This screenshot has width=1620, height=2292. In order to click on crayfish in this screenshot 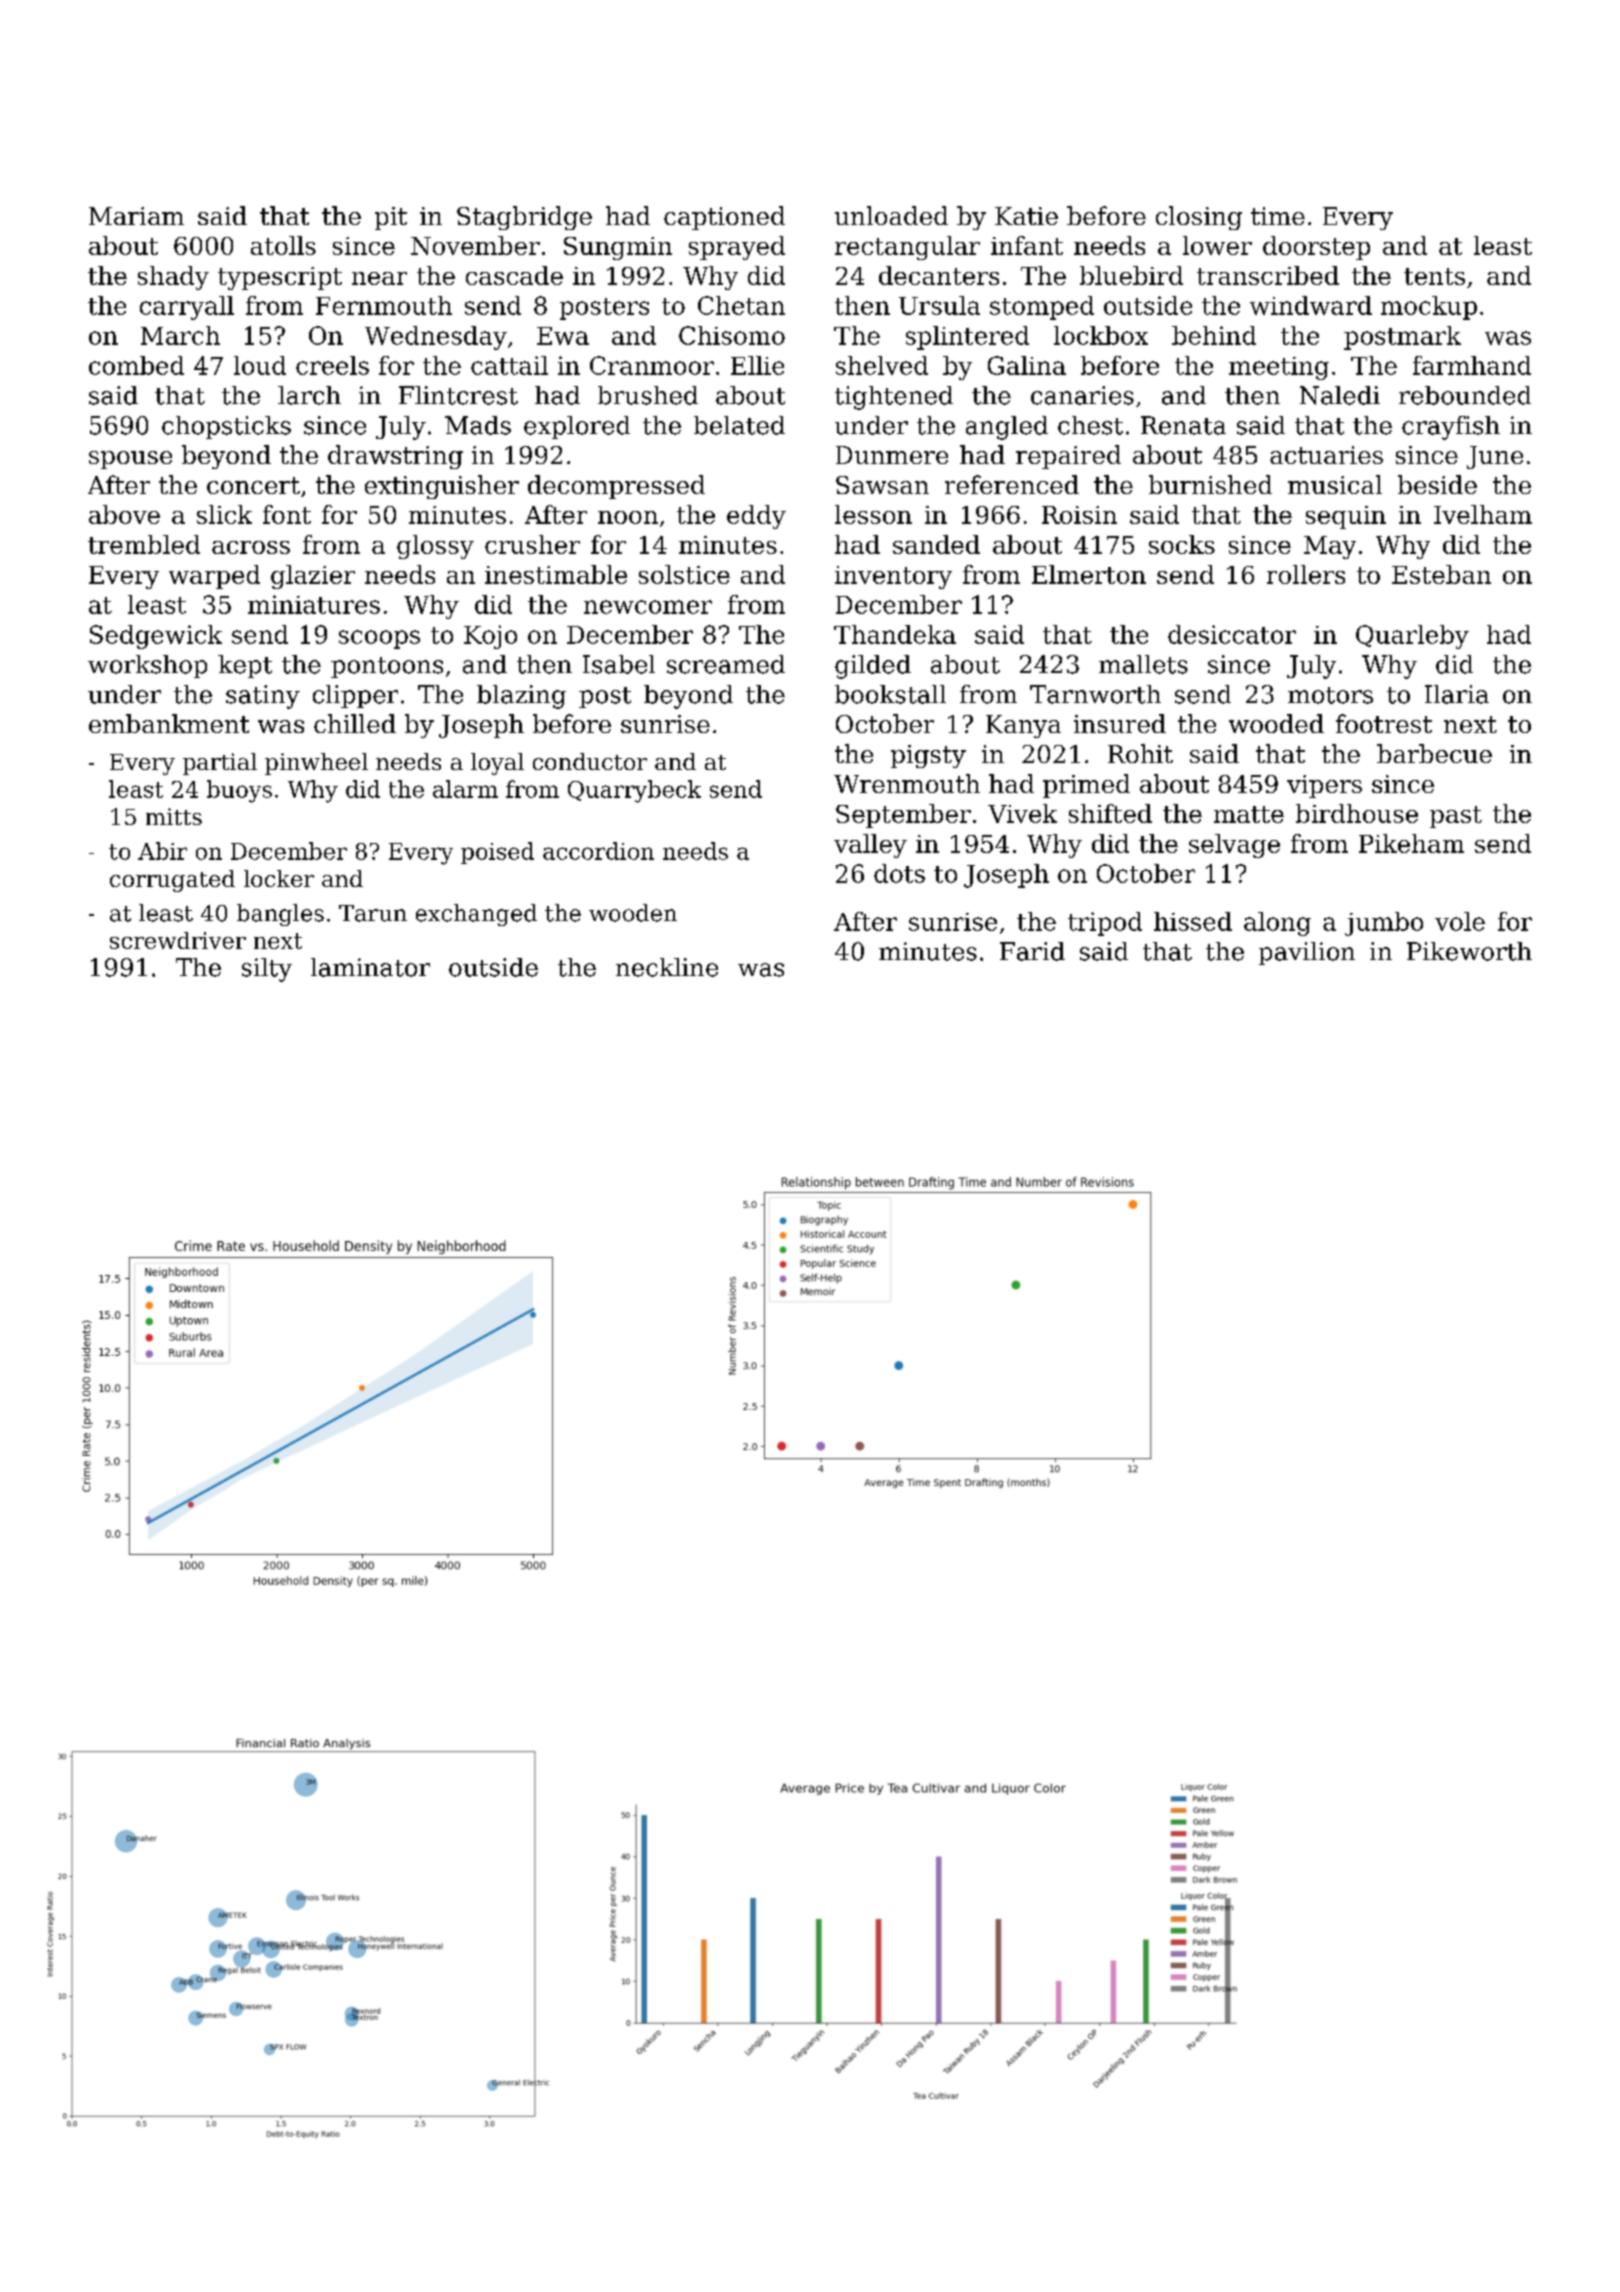, I will do `click(1451, 428)`.
